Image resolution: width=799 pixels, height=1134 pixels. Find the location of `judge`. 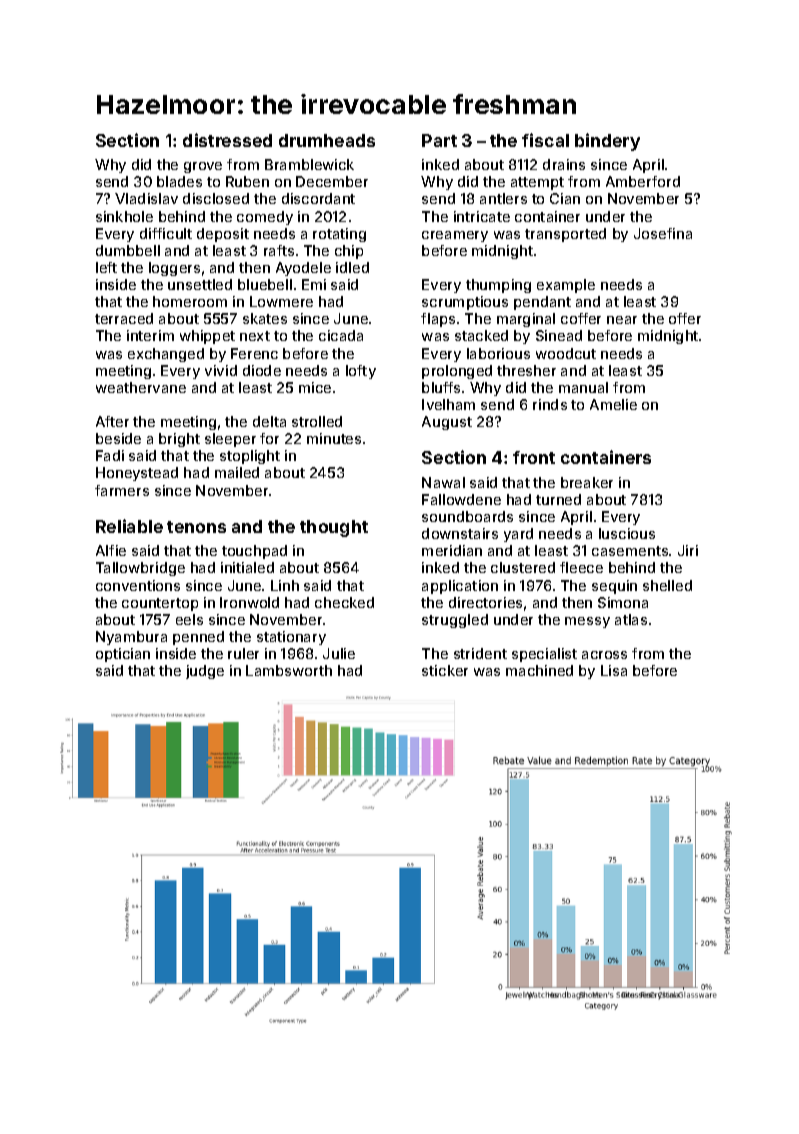

judge is located at coordinates (205, 672).
